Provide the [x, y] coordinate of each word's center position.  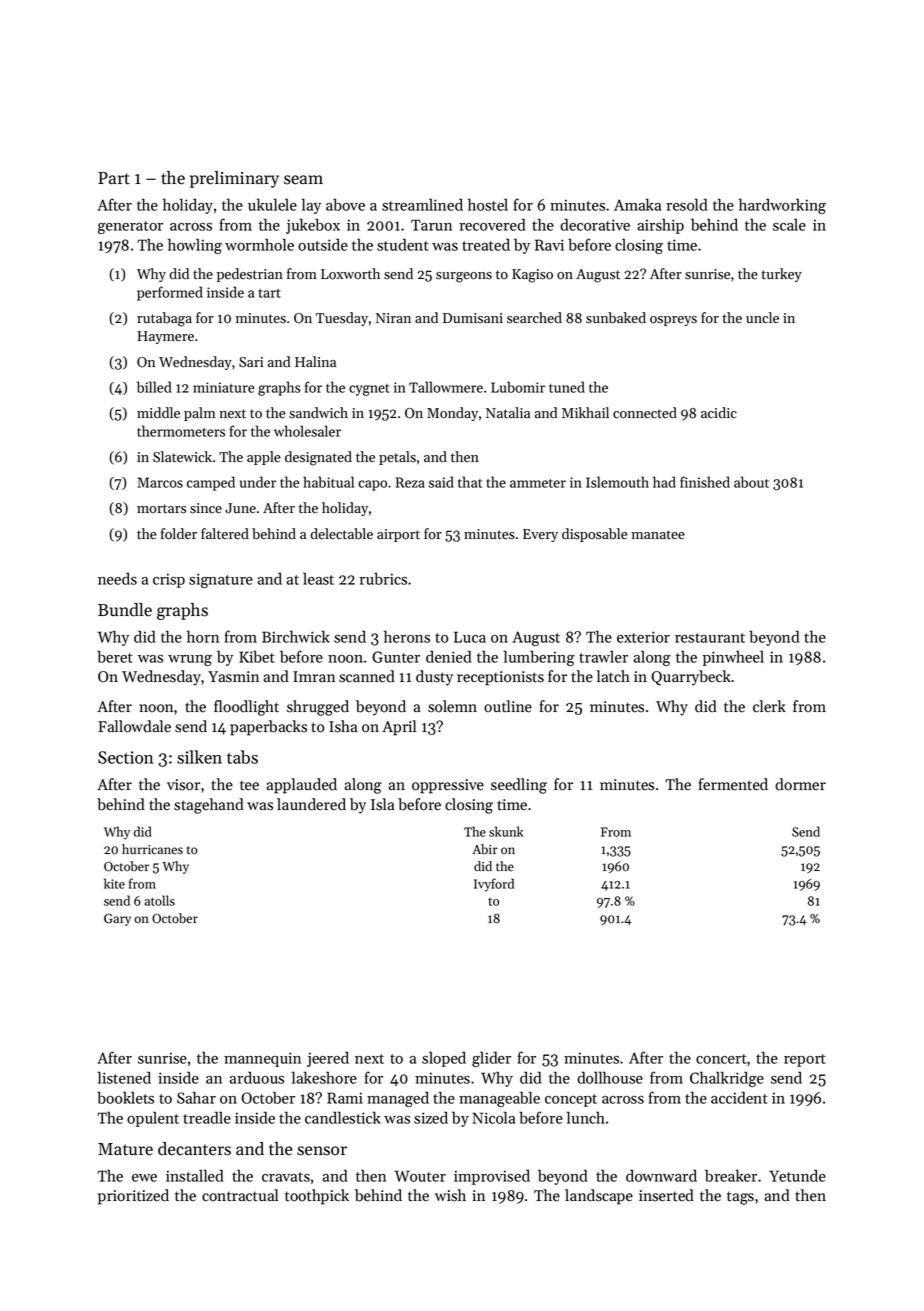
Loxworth [350, 274]
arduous [256, 1077]
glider [491, 1059]
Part [114, 178]
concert [721, 1059]
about [751, 482]
